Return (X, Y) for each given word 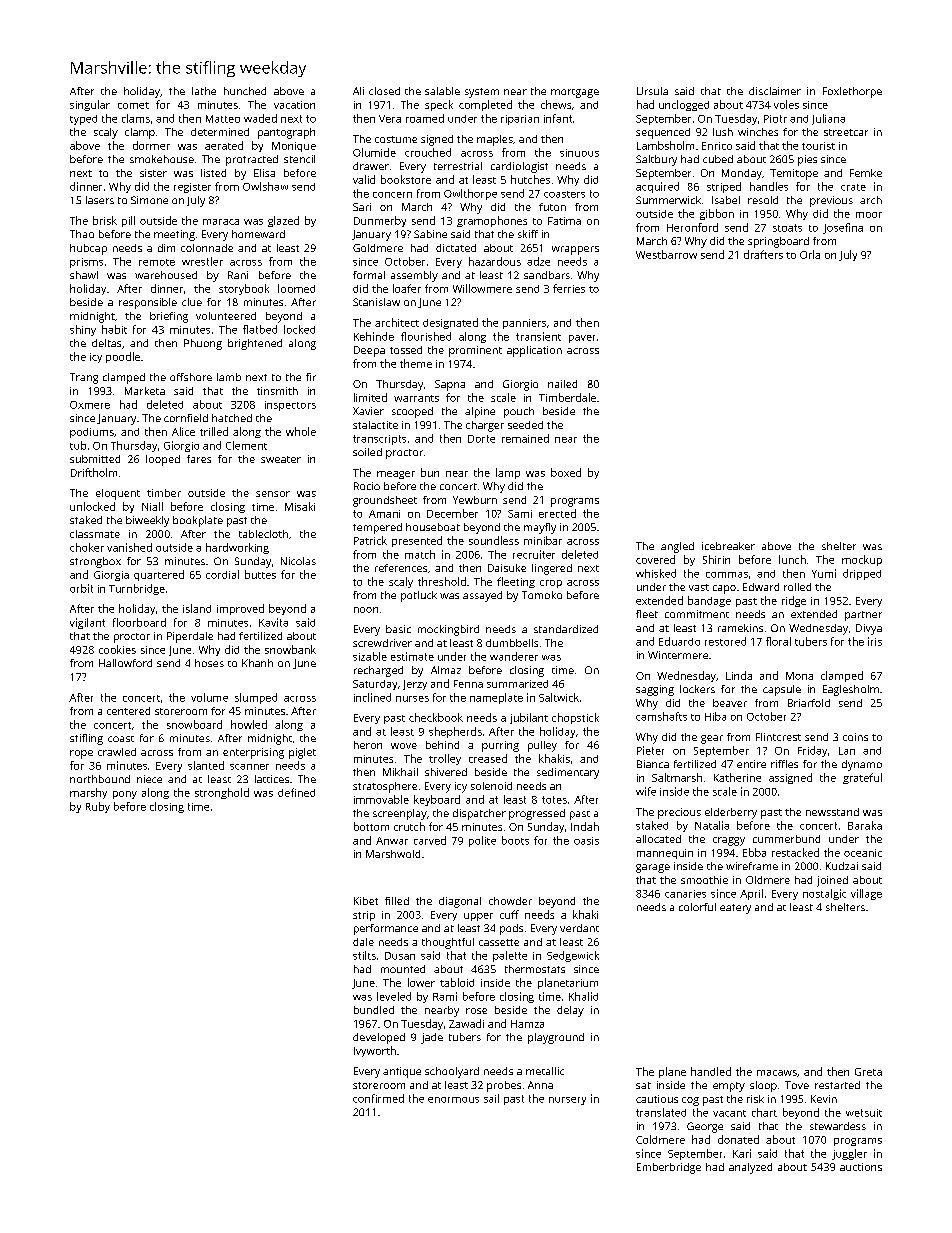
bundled (374, 1010)
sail (491, 1098)
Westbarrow (666, 254)
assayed (482, 596)
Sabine (430, 234)
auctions (861, 1167)
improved (240, 609)
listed (213, 173)
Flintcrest (778, 737)
